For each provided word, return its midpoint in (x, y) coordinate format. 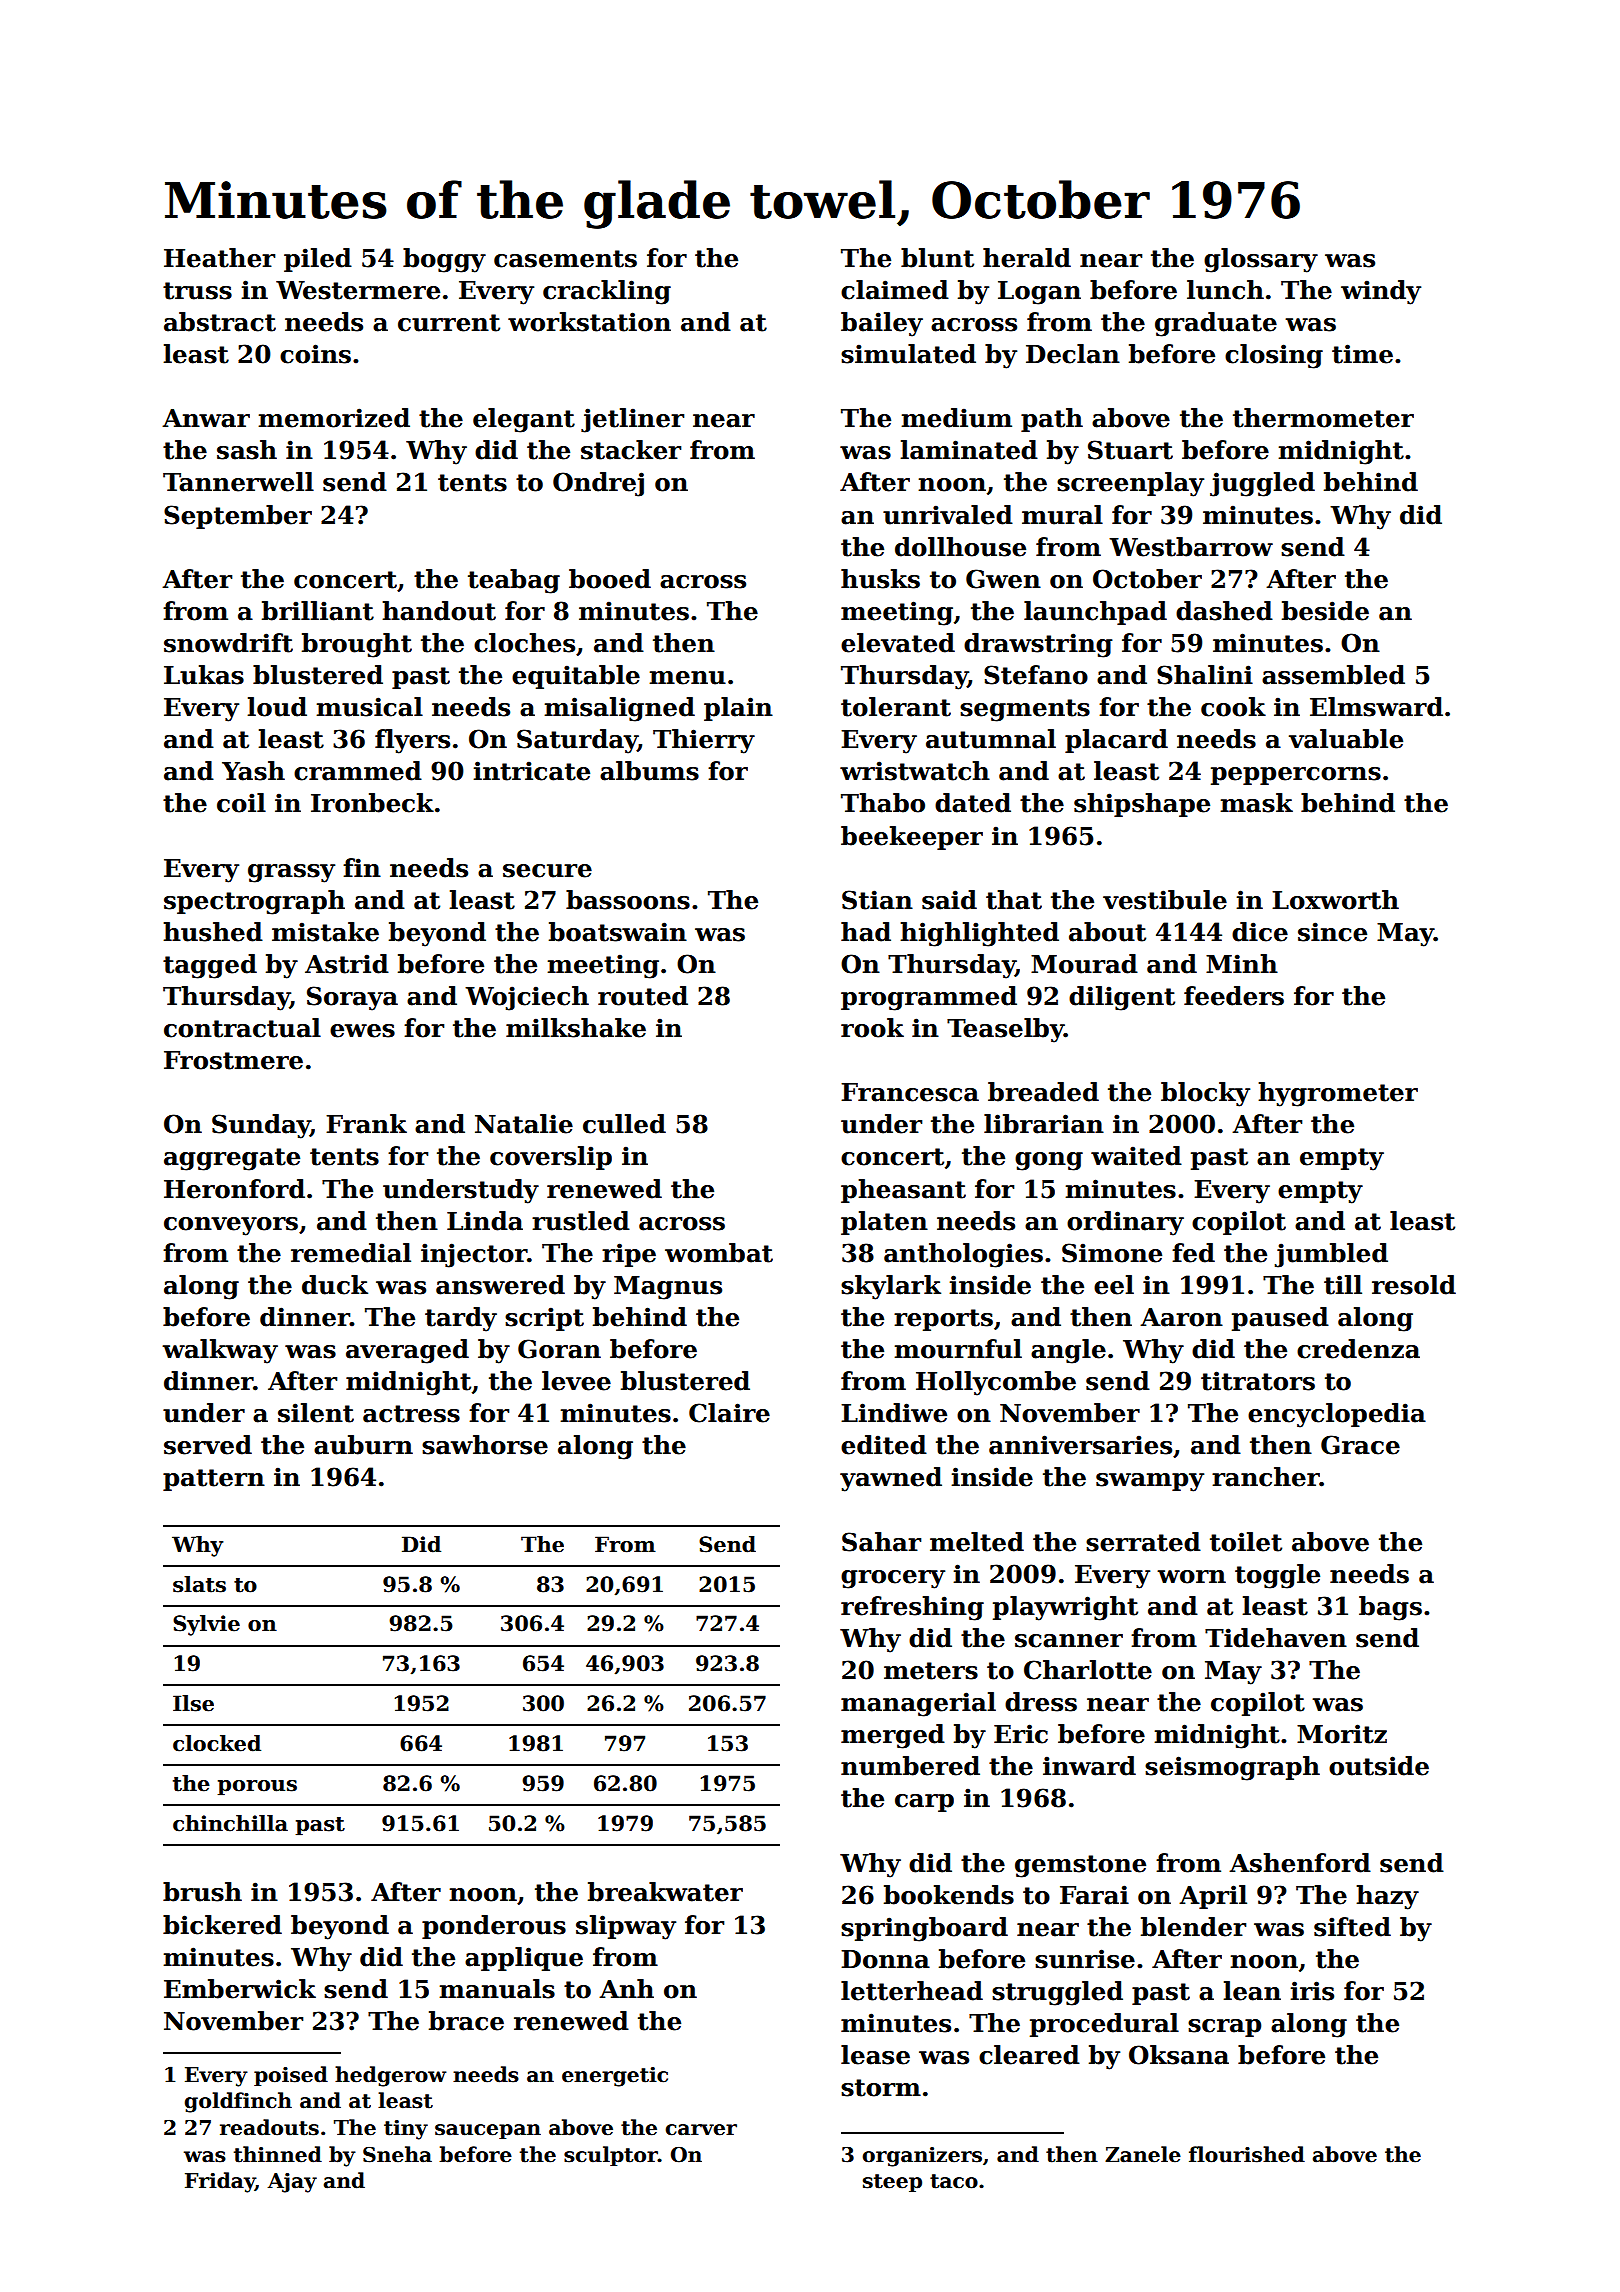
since (1332, 932)
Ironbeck (372, 803)
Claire (729, 1413)
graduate (1216, 324)
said (949, 900)
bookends (949, 1895)
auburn (363, 1445)
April (1213, 1897)
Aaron (1181, 1317)
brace (466, 2021)
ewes (362, 1031)
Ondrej (598, 484)
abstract (220, 322)
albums (649, 771)
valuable (1346, 739)
